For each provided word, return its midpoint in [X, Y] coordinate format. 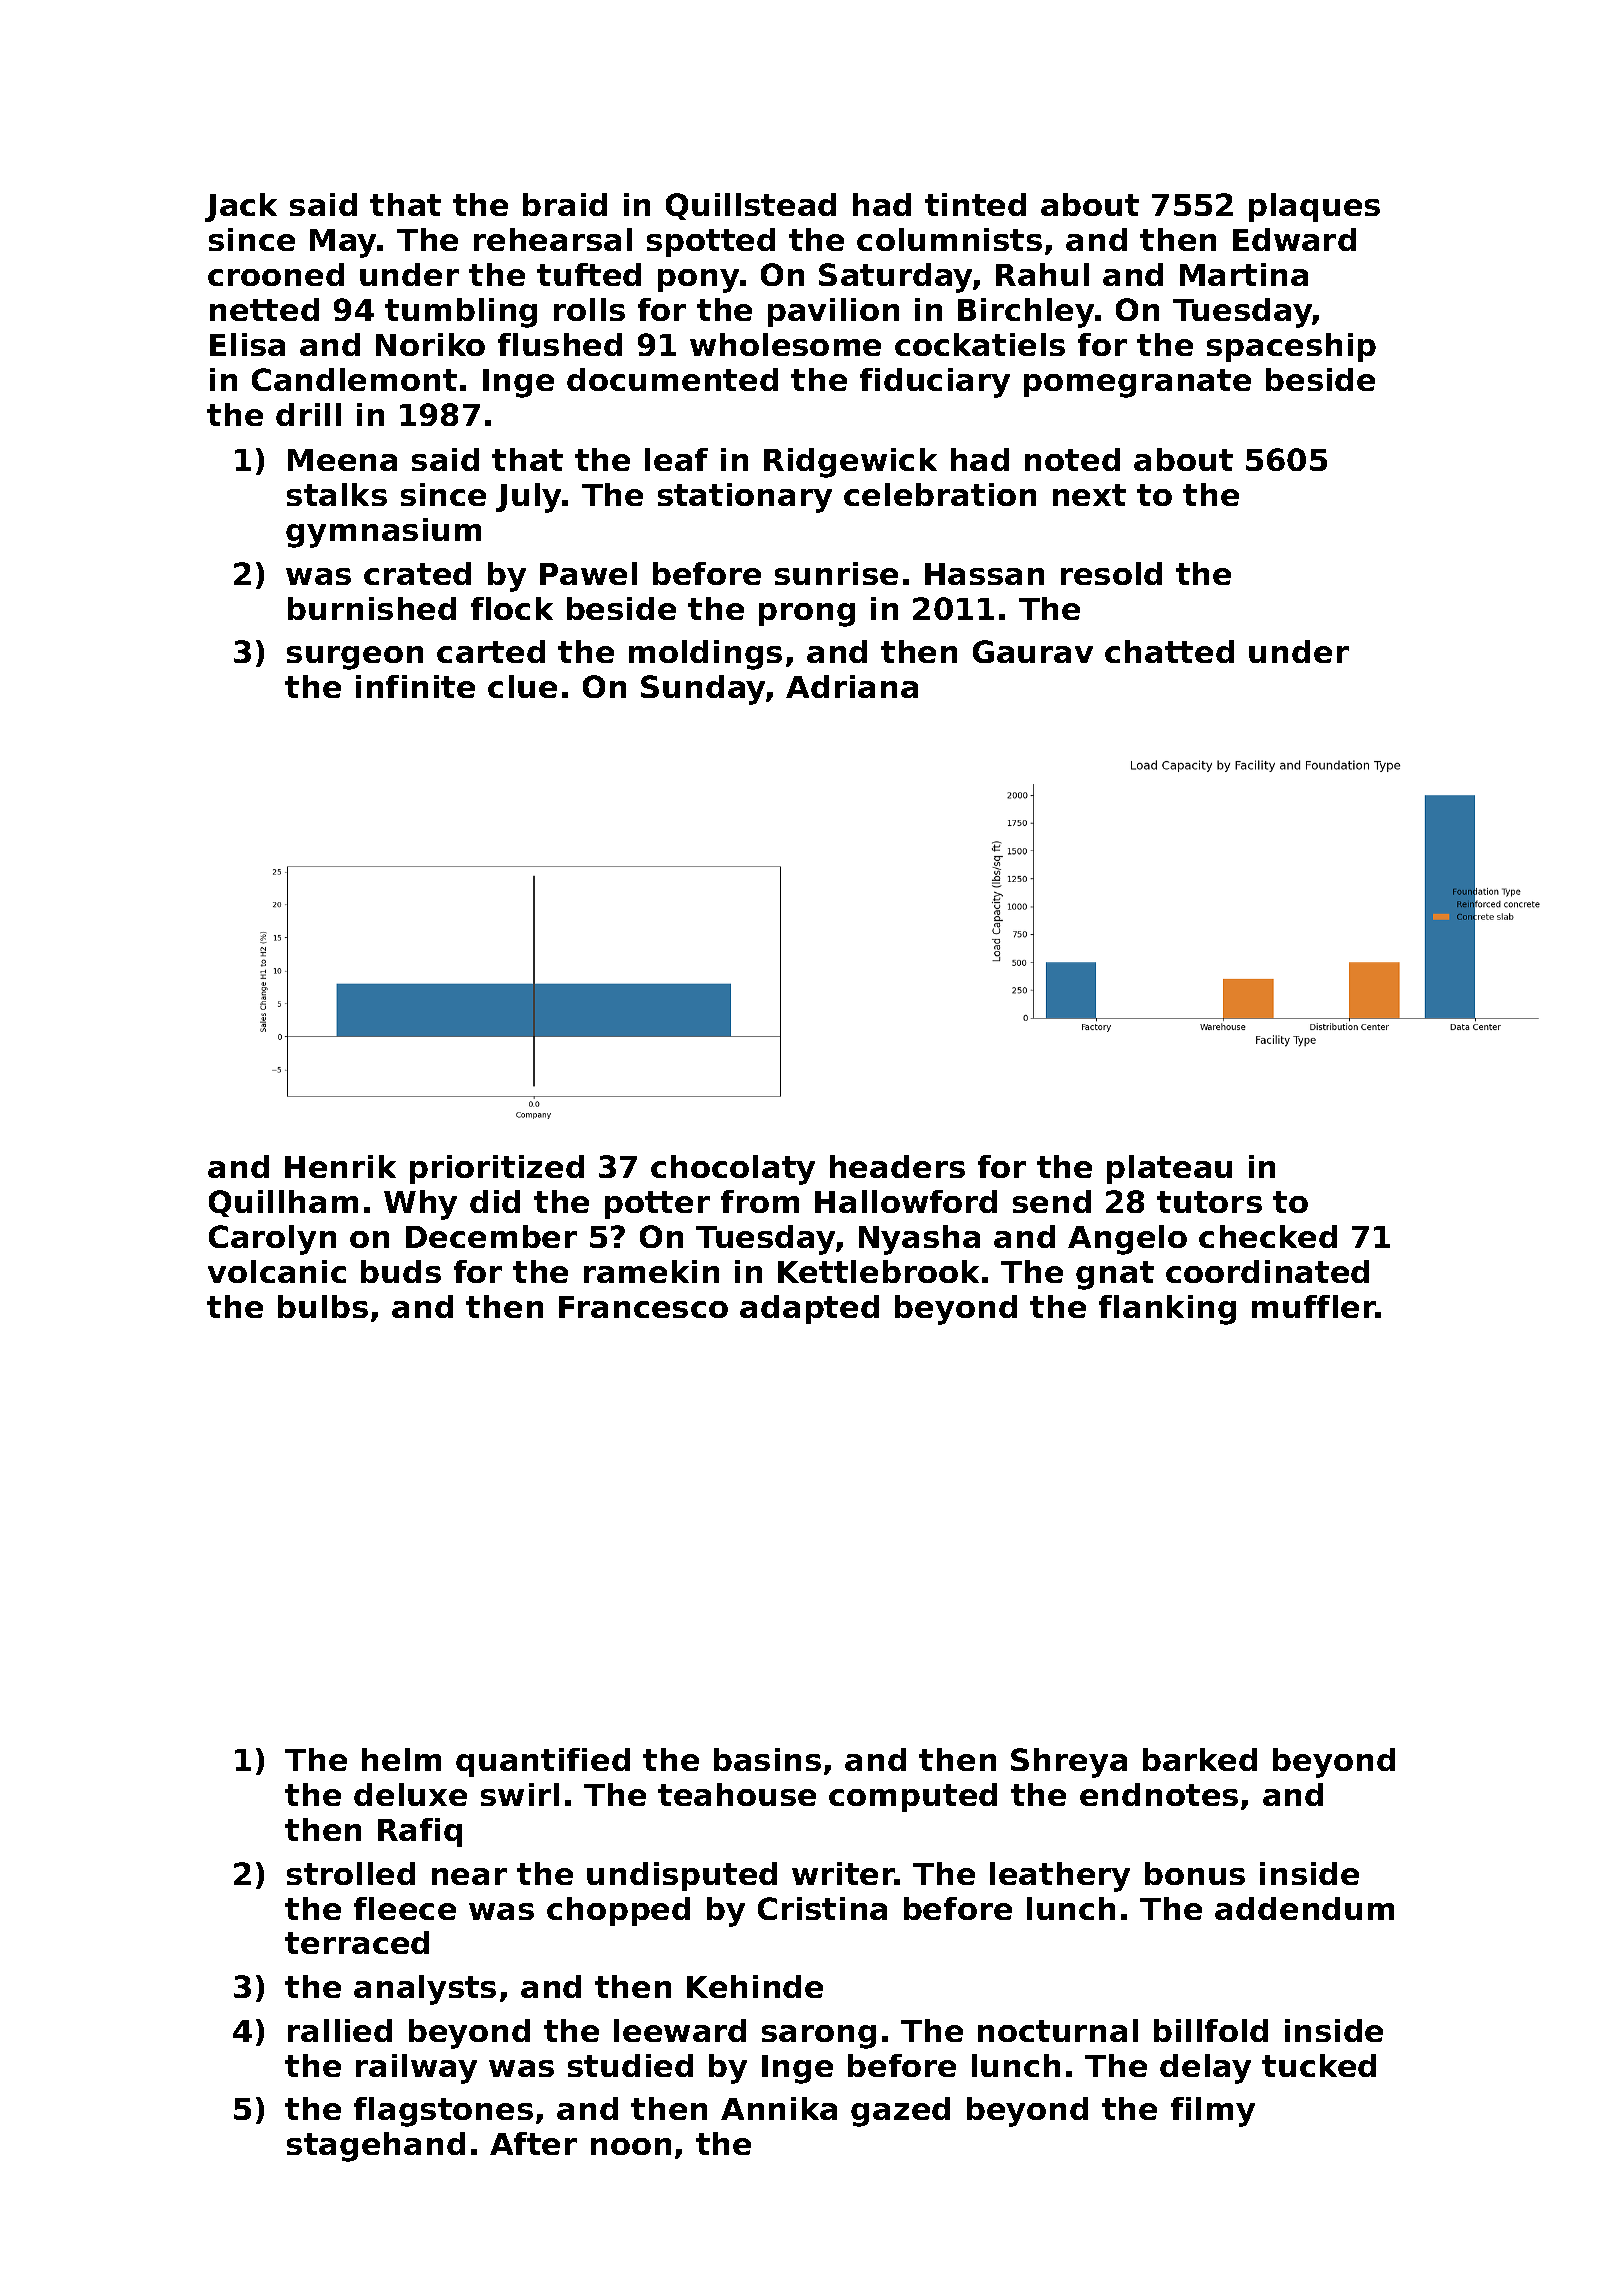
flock [512, 608]
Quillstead [751, 206]
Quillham [283, 1203]
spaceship [1291, 347]
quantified [543, 1762]
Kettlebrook [878, 1271]
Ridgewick [850, 463]
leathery [1060, 1877]
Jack [241, 207]
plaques [1314, 207]
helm [401, 1759]
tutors [1209, 1202]
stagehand [376, 2147]
